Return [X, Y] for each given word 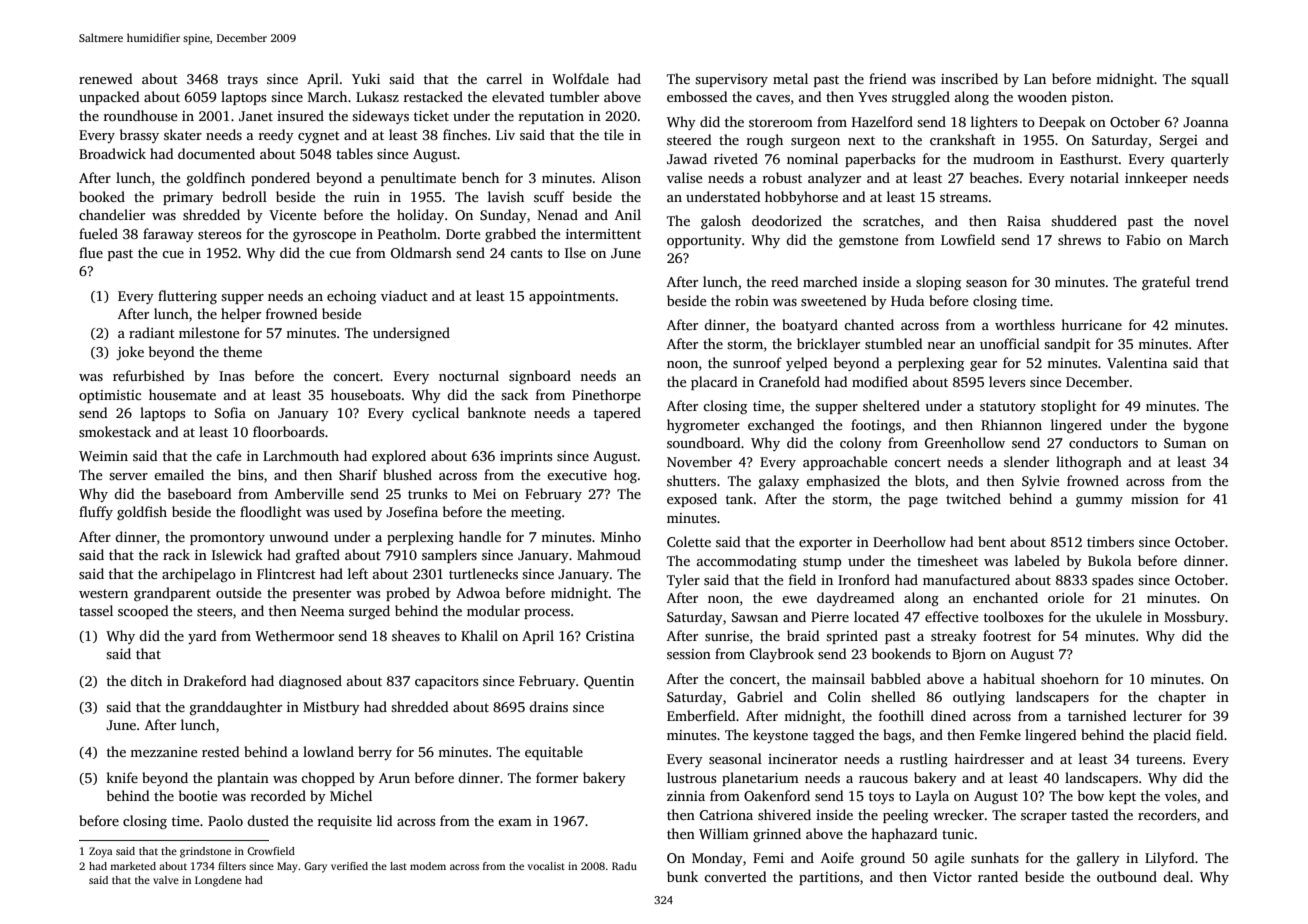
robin [752, 300]
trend [1212, 281]
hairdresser [989, 758]
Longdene [218, 881]
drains [548, 706]
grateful [1166, 283]
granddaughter [236, 708]
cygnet [319, 137]
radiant [152, 332]
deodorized [787, 220]
